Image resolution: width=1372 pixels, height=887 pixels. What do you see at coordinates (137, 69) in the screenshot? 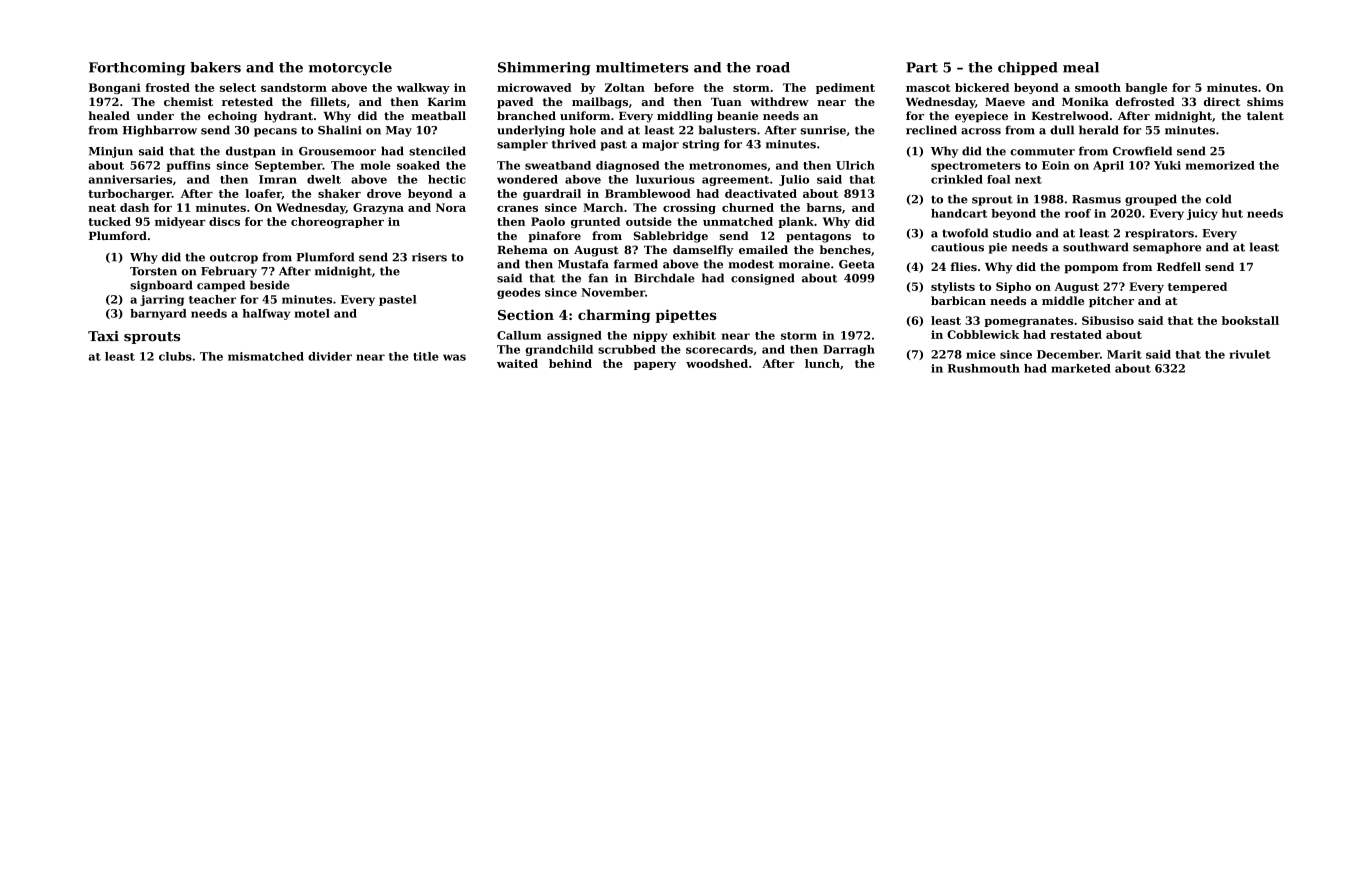
I see `Forthcoming` at bounding box center [137, 69].
